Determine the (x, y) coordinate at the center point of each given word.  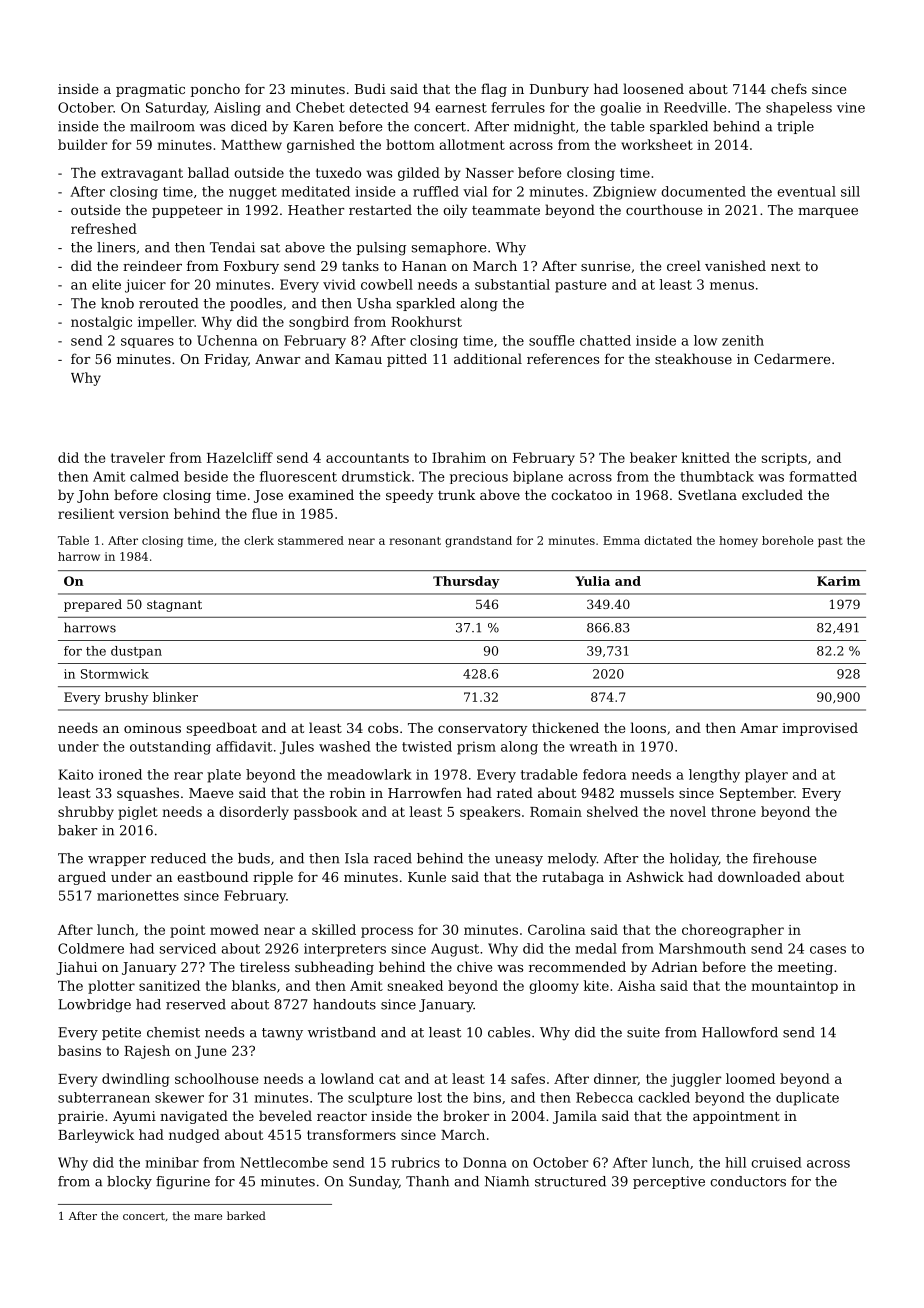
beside (206, 476)
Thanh (427, 1181)
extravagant (142, 174)
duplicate (807, 1099)
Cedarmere (792, 358)
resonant (415, 541)
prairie (81, 1117)
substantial (512, 284)
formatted (823, 476)
